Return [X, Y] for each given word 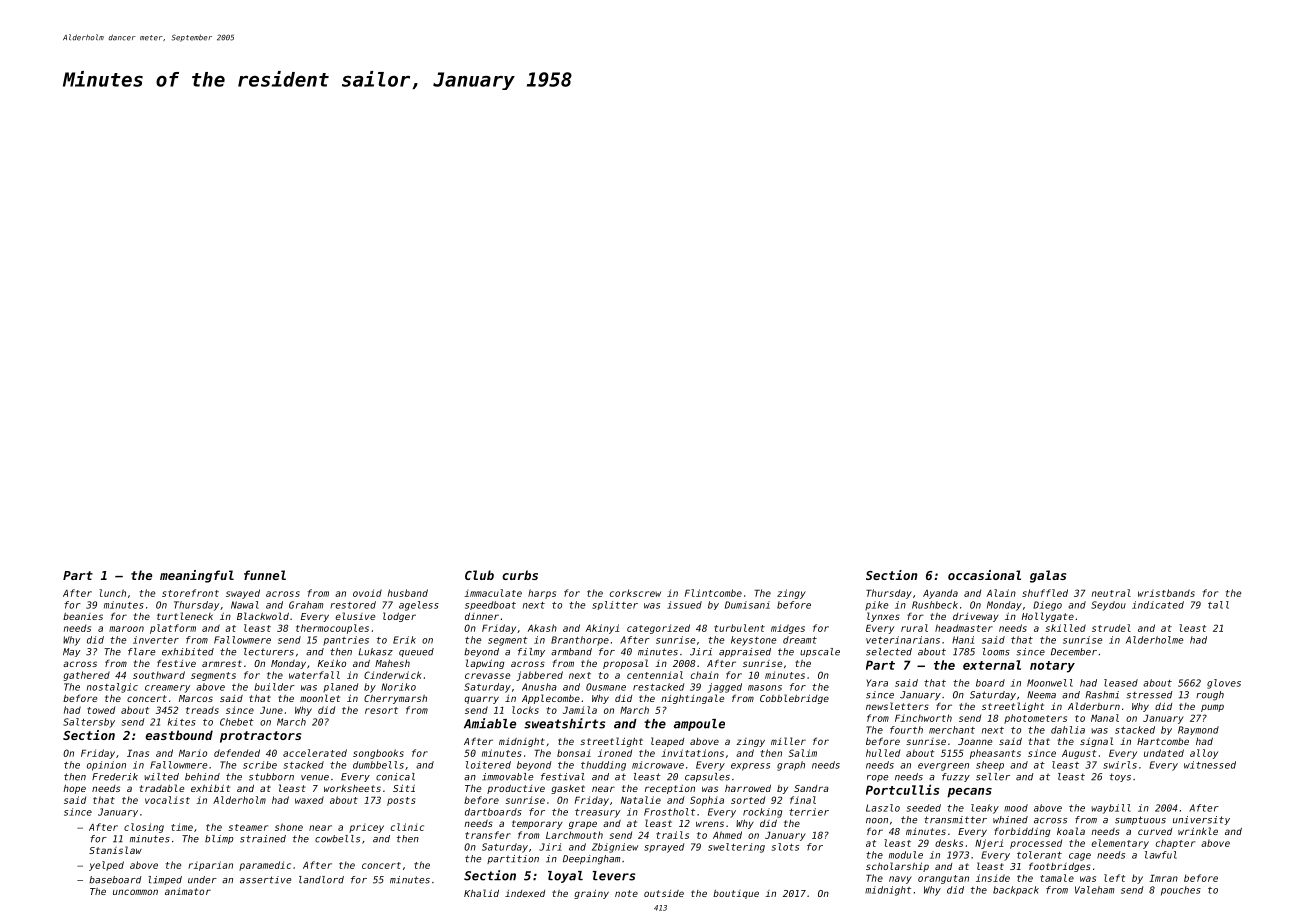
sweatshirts [564, 723]
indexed [525, 893]
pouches [1181, 891]
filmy [531, 652]
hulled [883, 753]
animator [188, 891]
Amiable [490, 723]
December [1074, 652]
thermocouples [332, 629]
